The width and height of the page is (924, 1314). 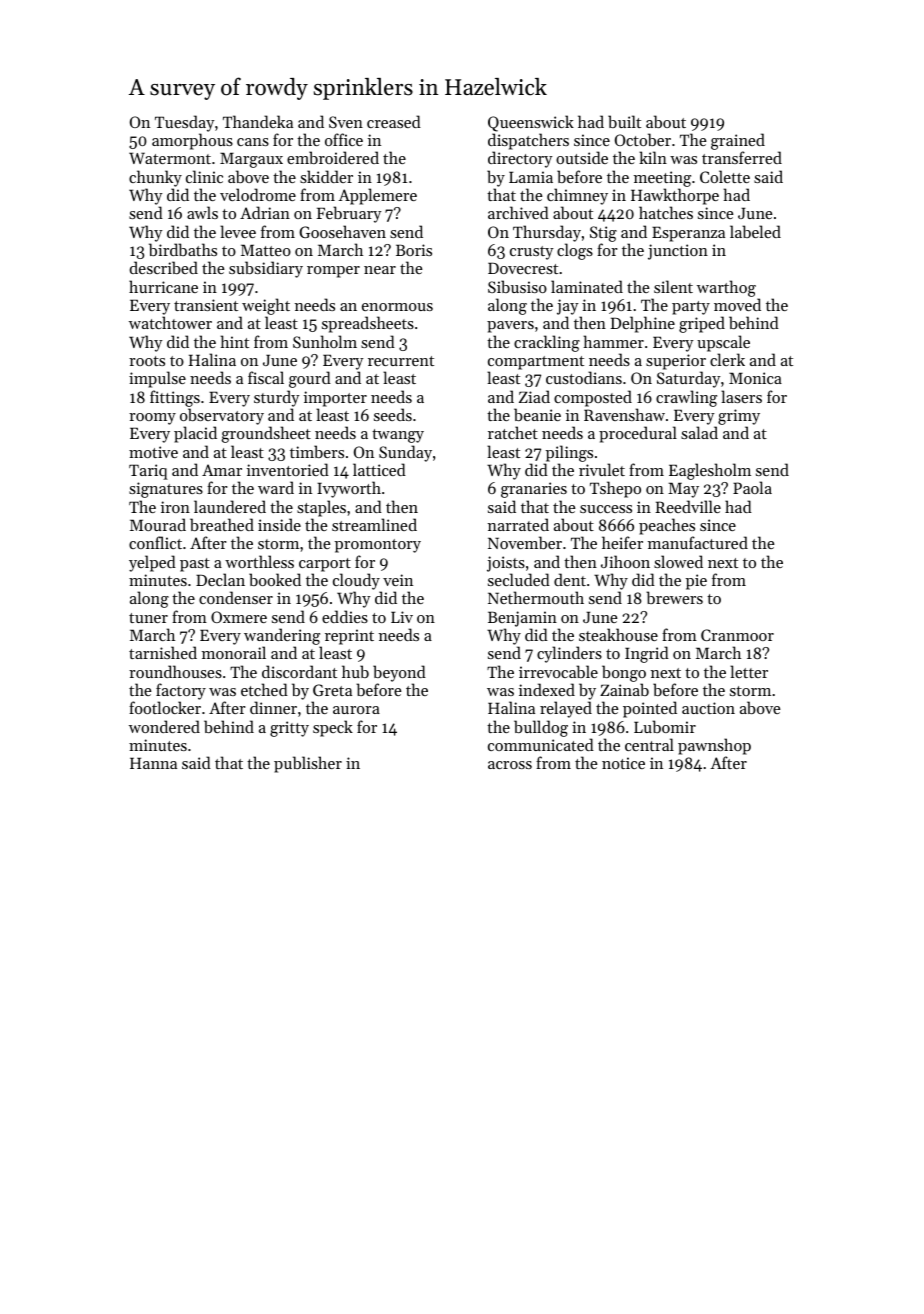 I want to click on breathed, so click(x=222, y=524).
